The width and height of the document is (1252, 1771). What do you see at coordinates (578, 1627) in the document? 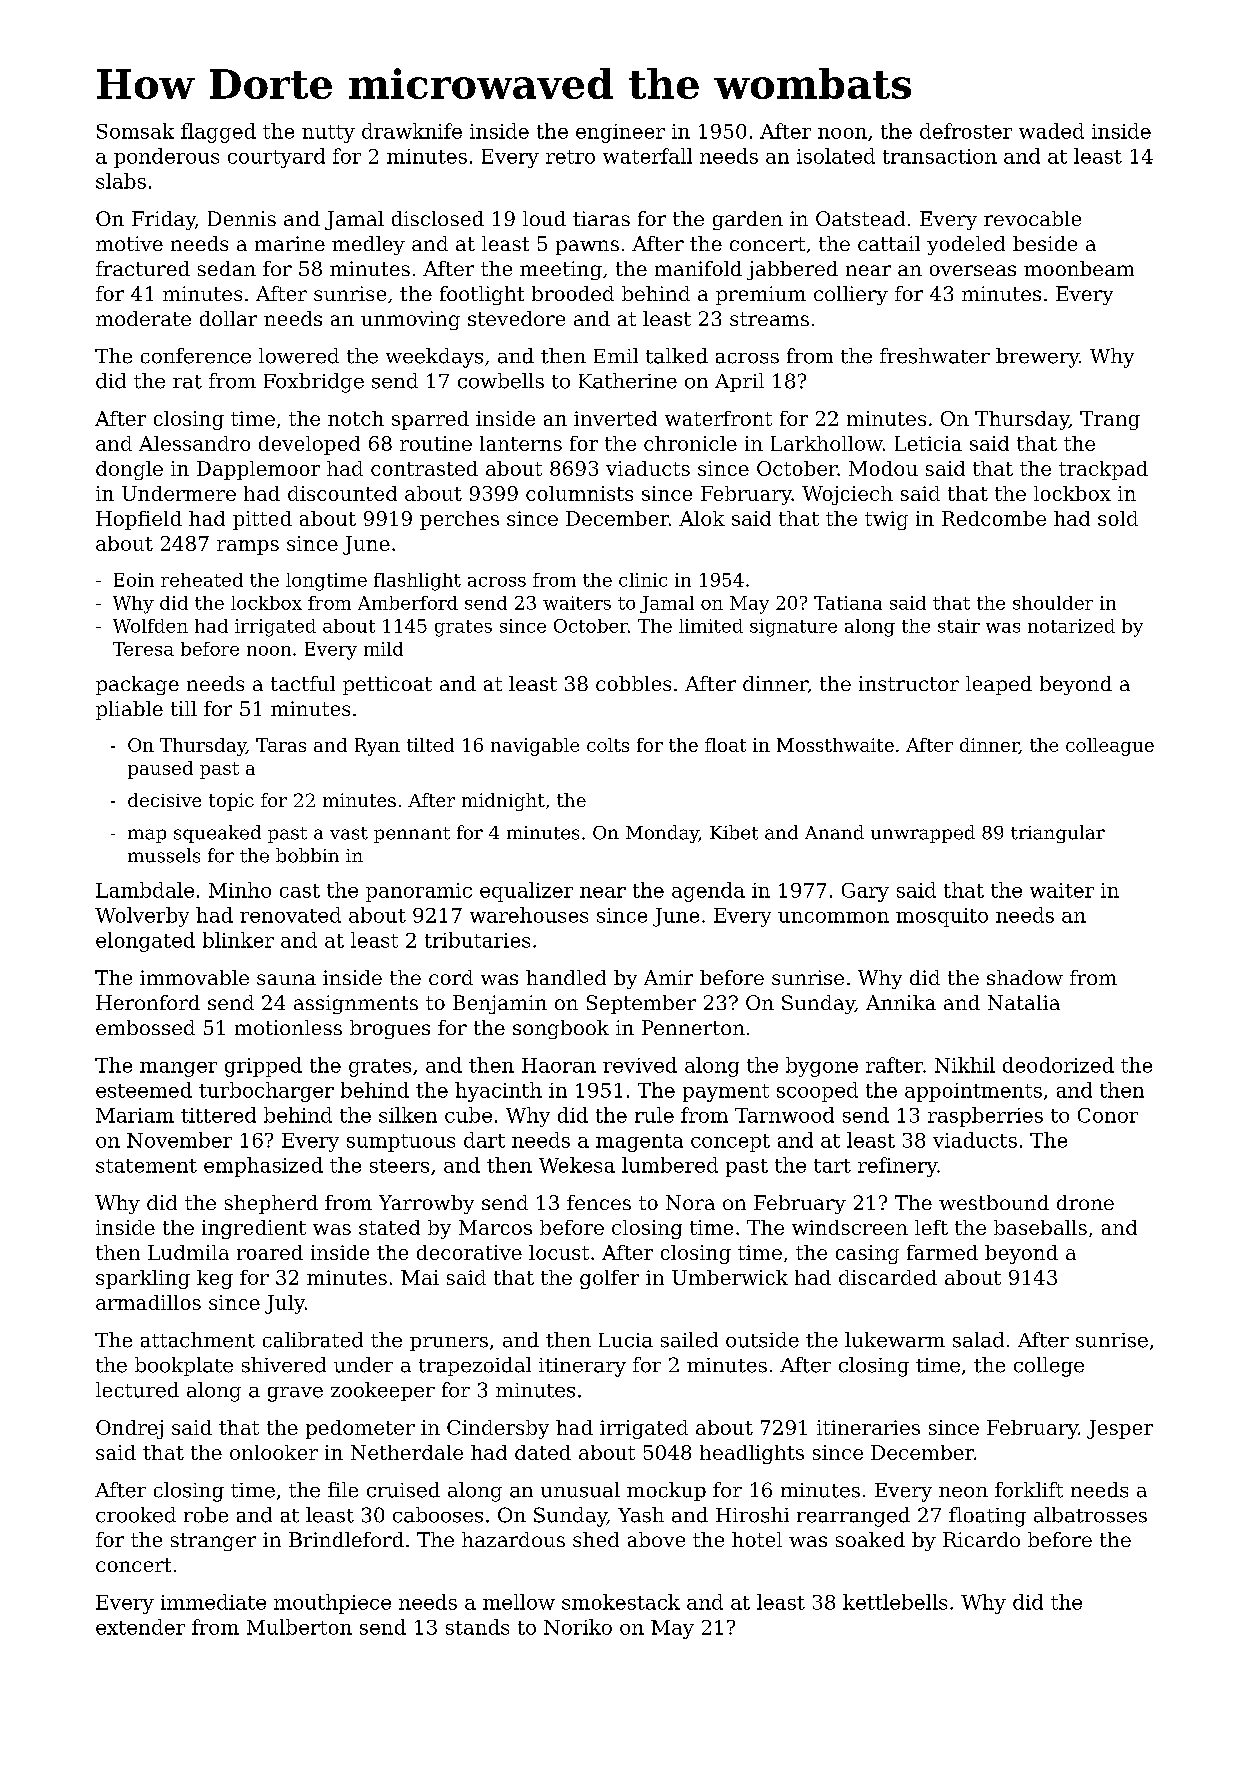
I see `Noriko` at bounding box center [578, 1627].
